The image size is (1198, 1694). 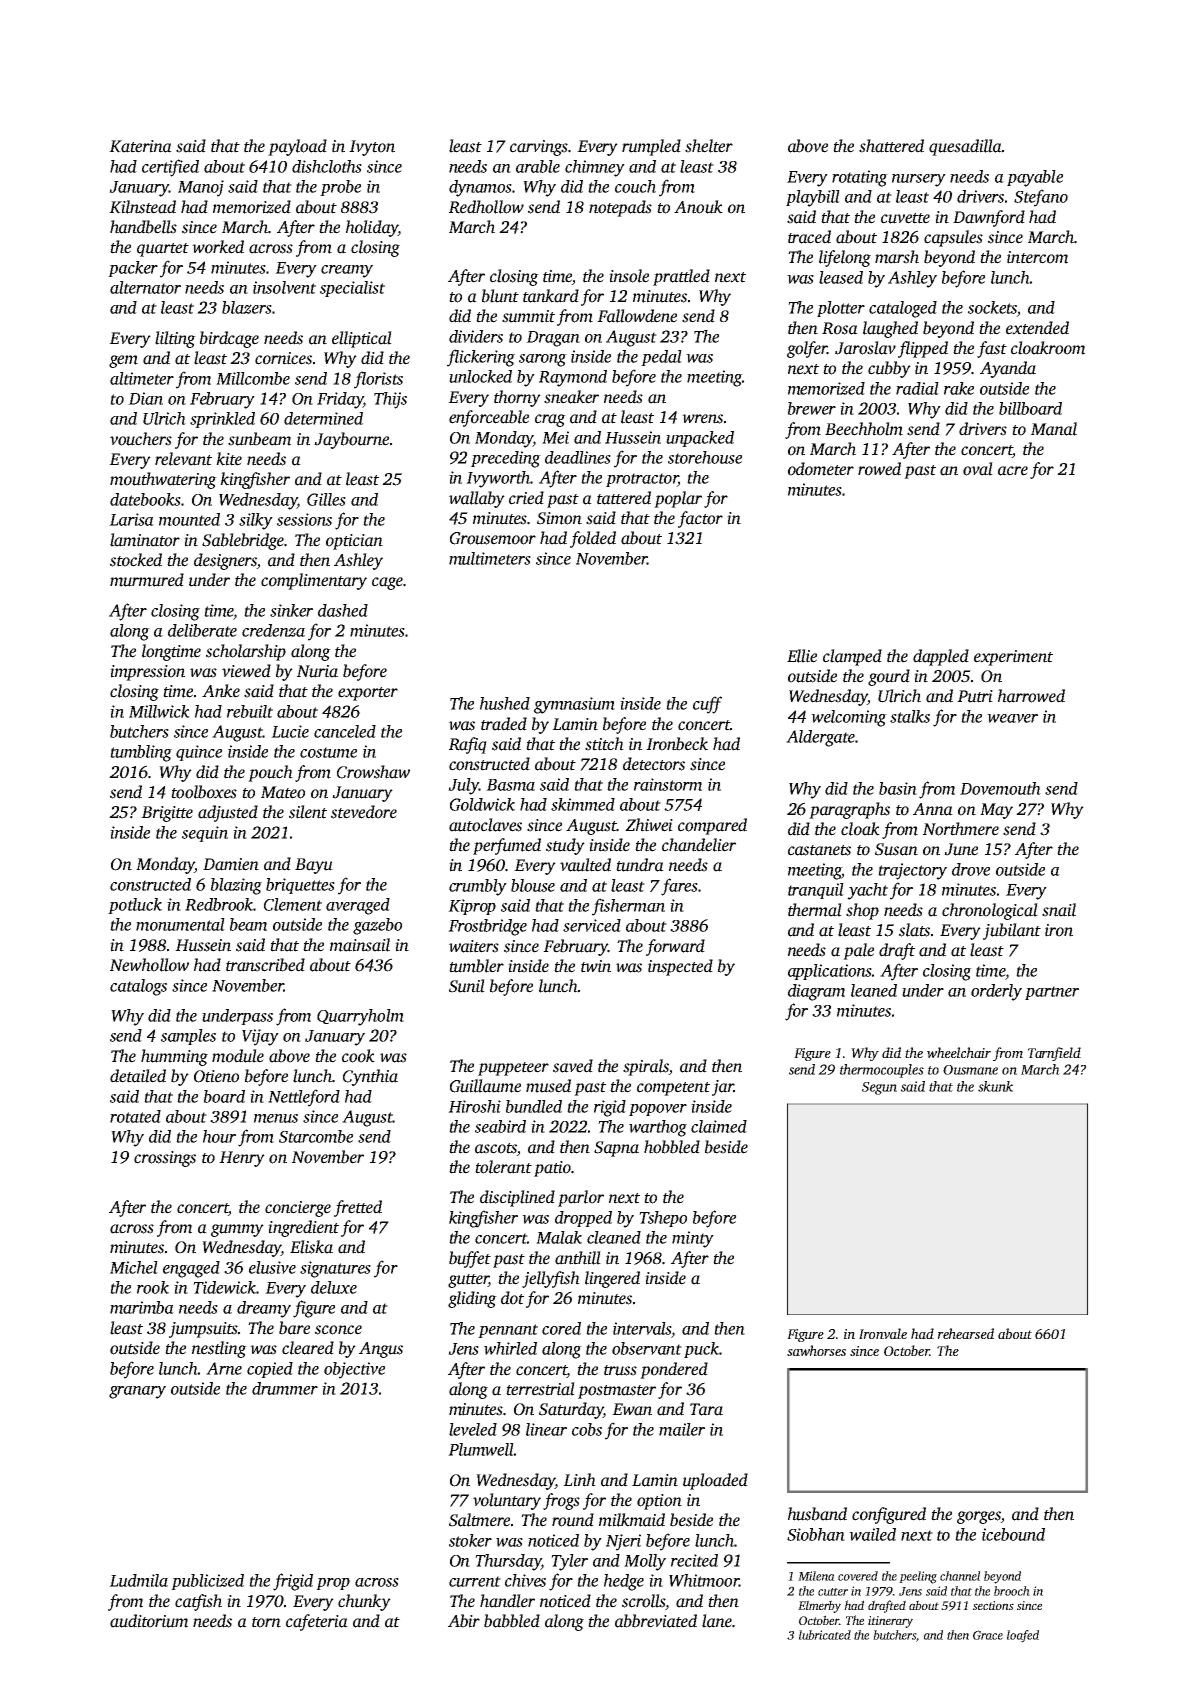 I want to click on publicized, so click(x=207, y=1582).
